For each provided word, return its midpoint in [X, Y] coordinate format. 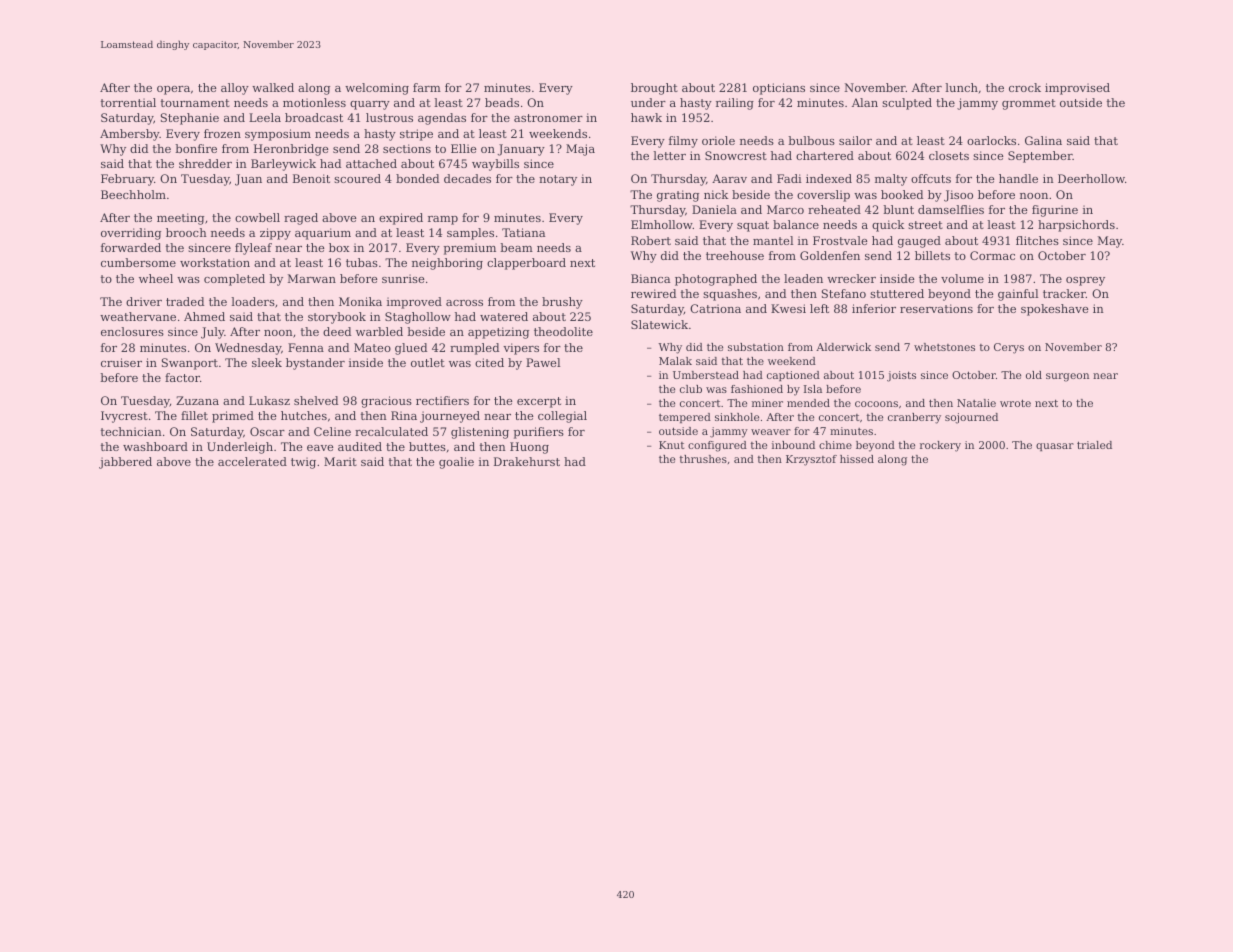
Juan [248, 180]
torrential [128, 102]
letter [669, 155]
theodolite [563, 331]
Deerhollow [1091, 178]
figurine [1055, 211]
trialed [1094, 445]
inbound [793, 445]
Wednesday [248, 349]
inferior [874, 308]
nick [716, 194]
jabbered [125, 463]
